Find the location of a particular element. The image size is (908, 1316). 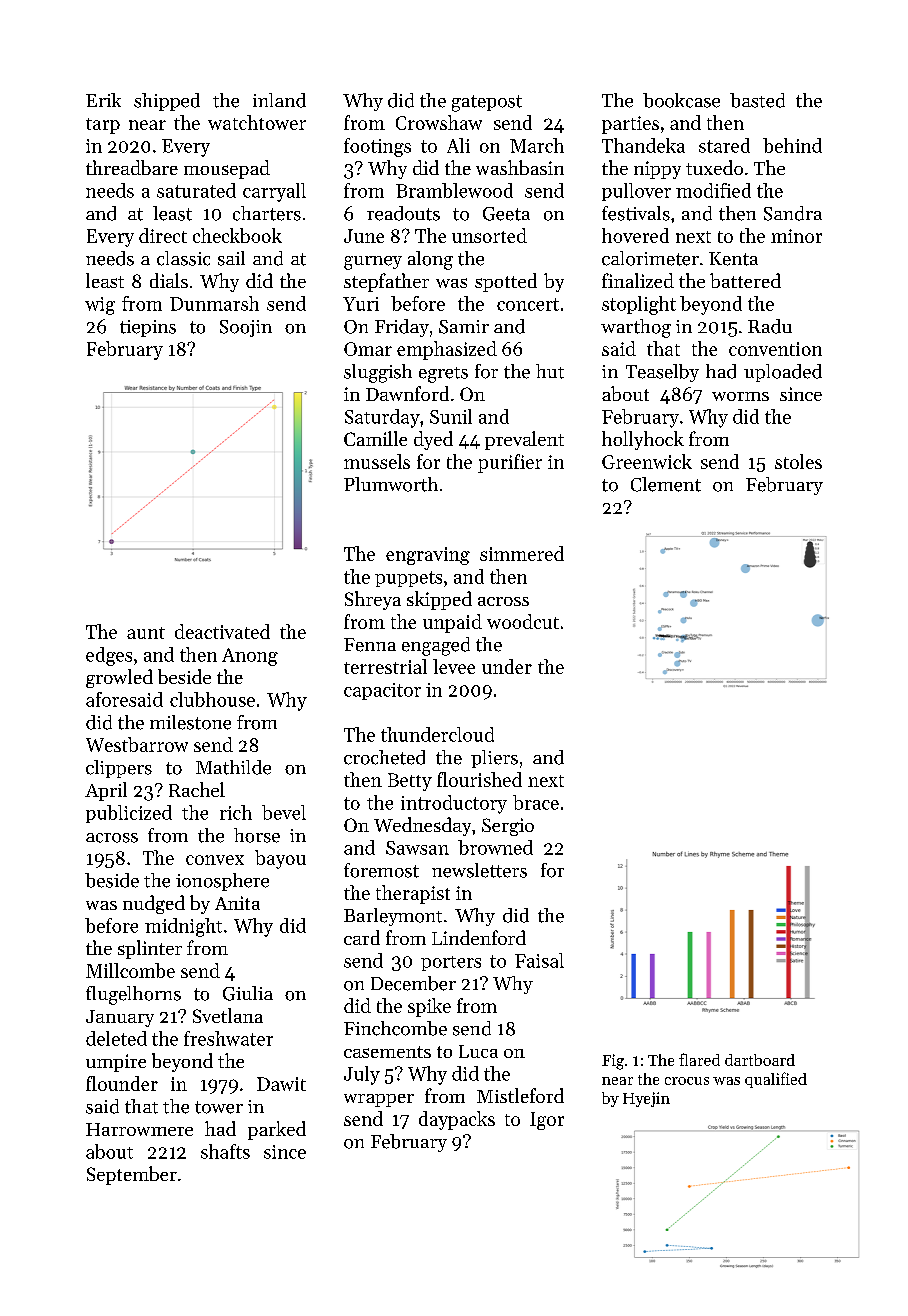

bookcase is located at coordinates (681, 100).
